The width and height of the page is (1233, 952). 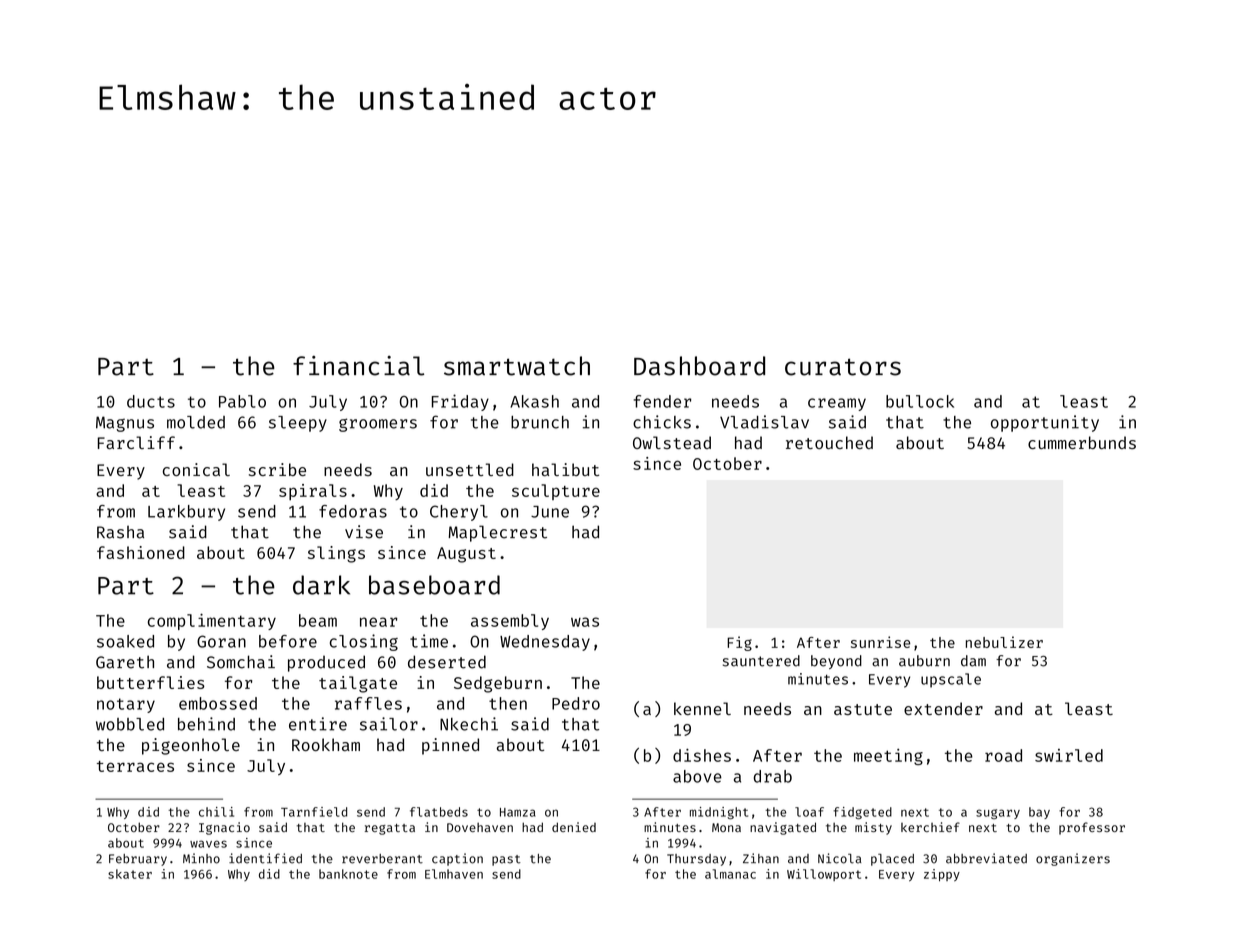 I want to click on fender, so click(x=662, y=401).
